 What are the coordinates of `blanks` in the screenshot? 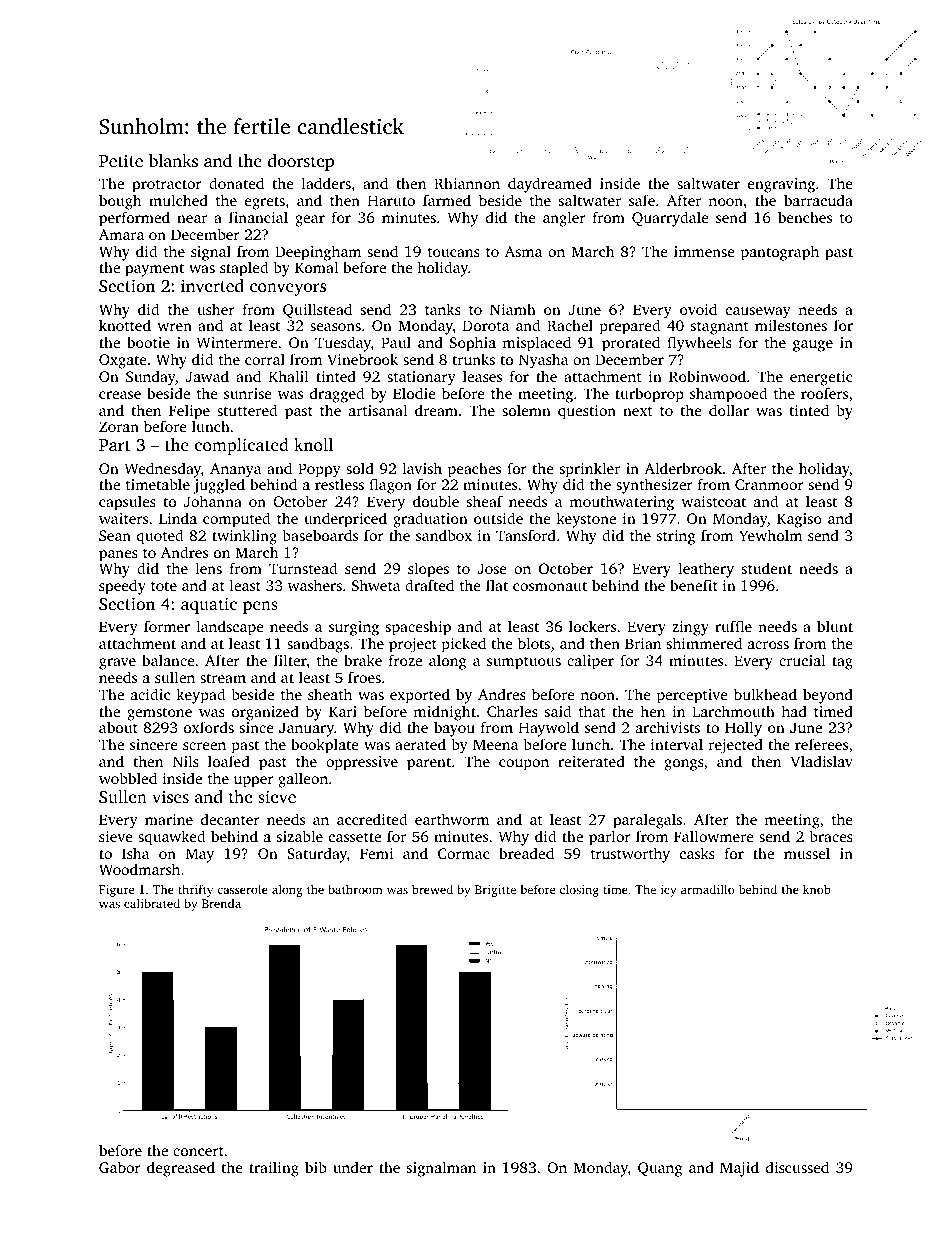 It's located at (173, 160).
